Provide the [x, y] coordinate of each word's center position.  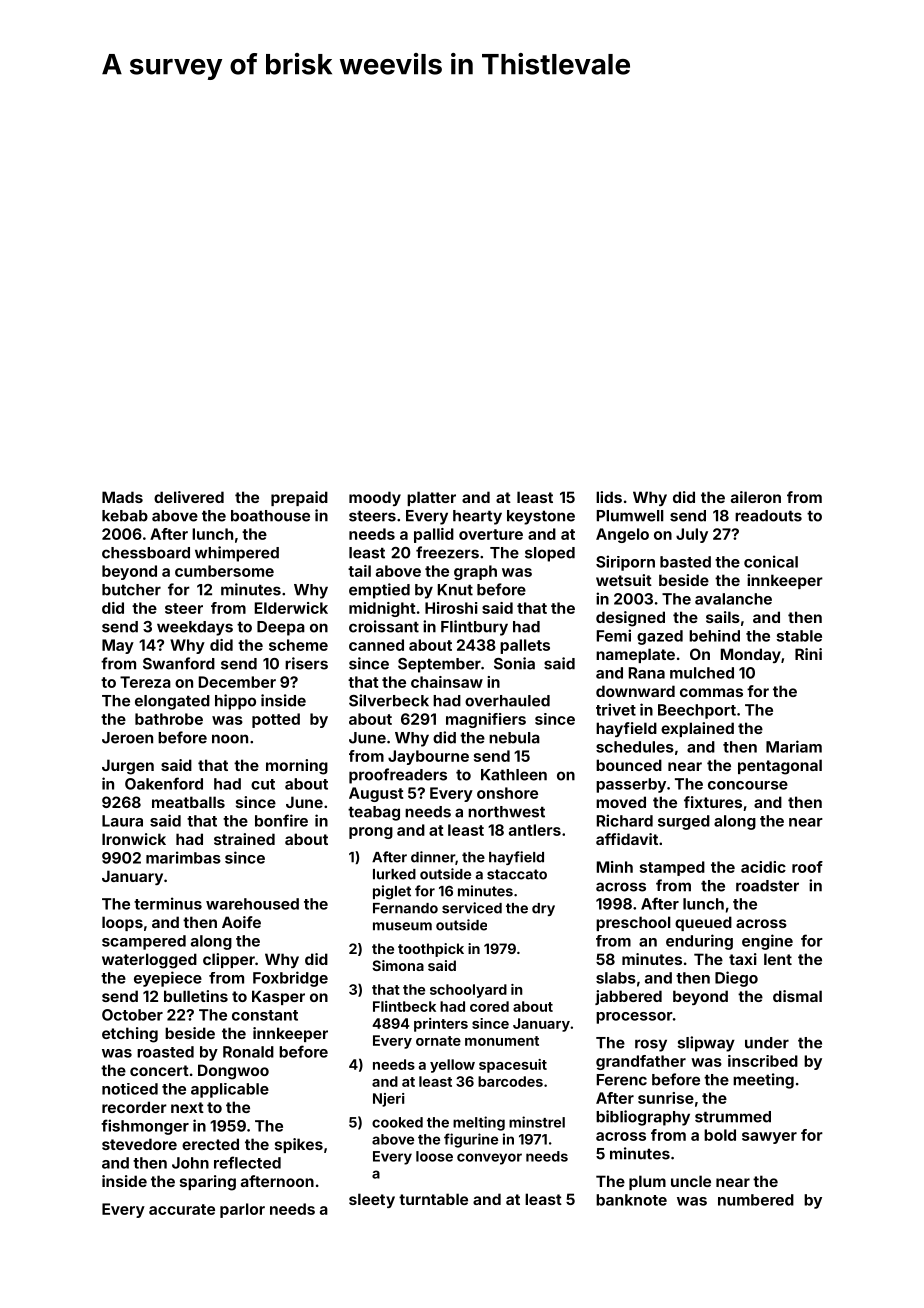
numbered [756, 1200]
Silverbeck [389, 700]
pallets [525, 646]
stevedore [139, 1144]
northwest [506, 812]
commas [711, 692]
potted [276, 720]
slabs [616, 978]
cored [489, 1006]
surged [684, 822]
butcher [131, 590]
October [132, 1015]
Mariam [794, 746]
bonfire [281, 820]
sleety [372, 1200]
